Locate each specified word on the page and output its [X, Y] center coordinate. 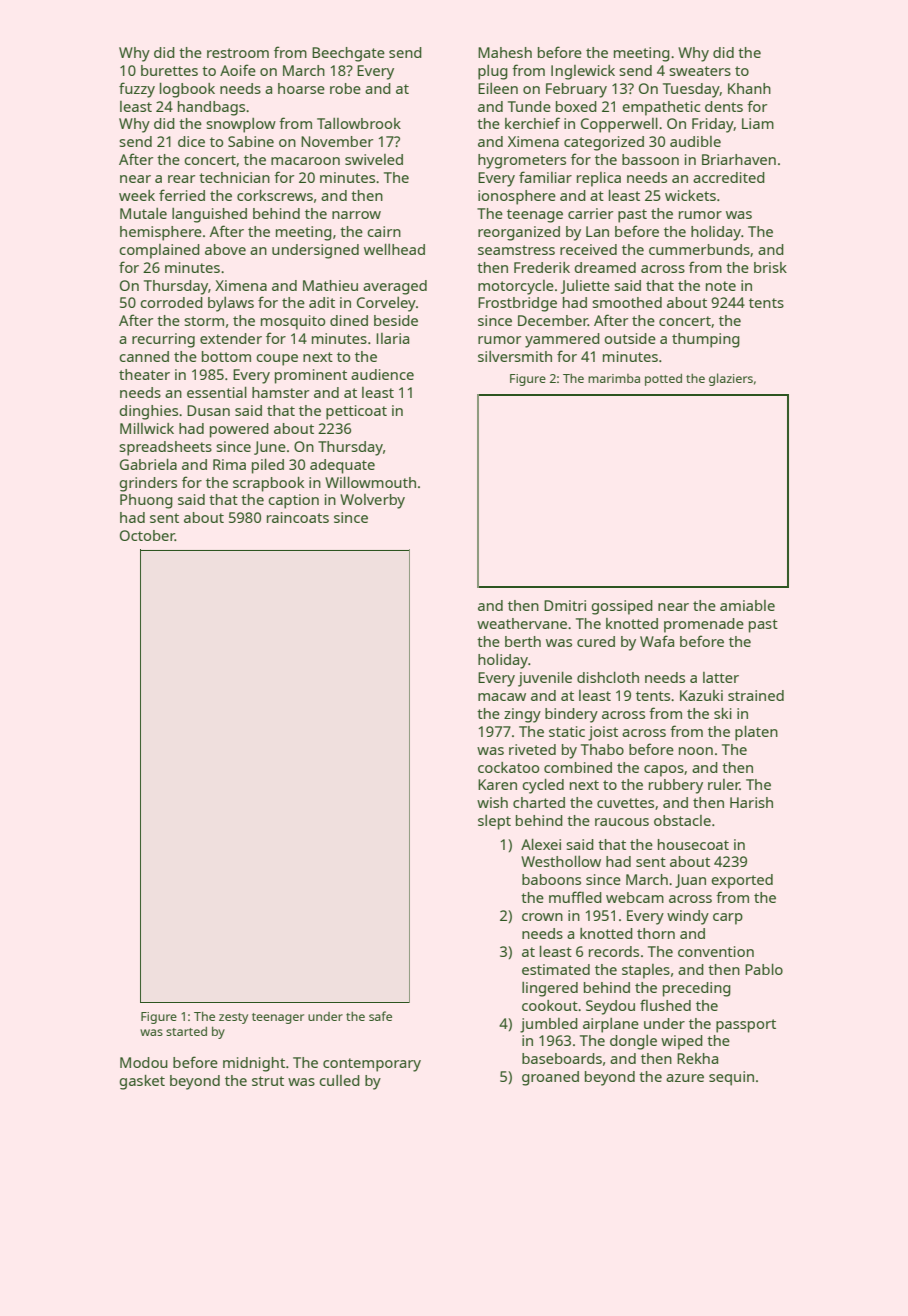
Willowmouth [370, 482]
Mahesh [505, 52]
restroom [238, 53]
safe [380, 1016]
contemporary [372, 1065]
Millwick [147, 428]
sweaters [700, 71]
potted [663, 380]
